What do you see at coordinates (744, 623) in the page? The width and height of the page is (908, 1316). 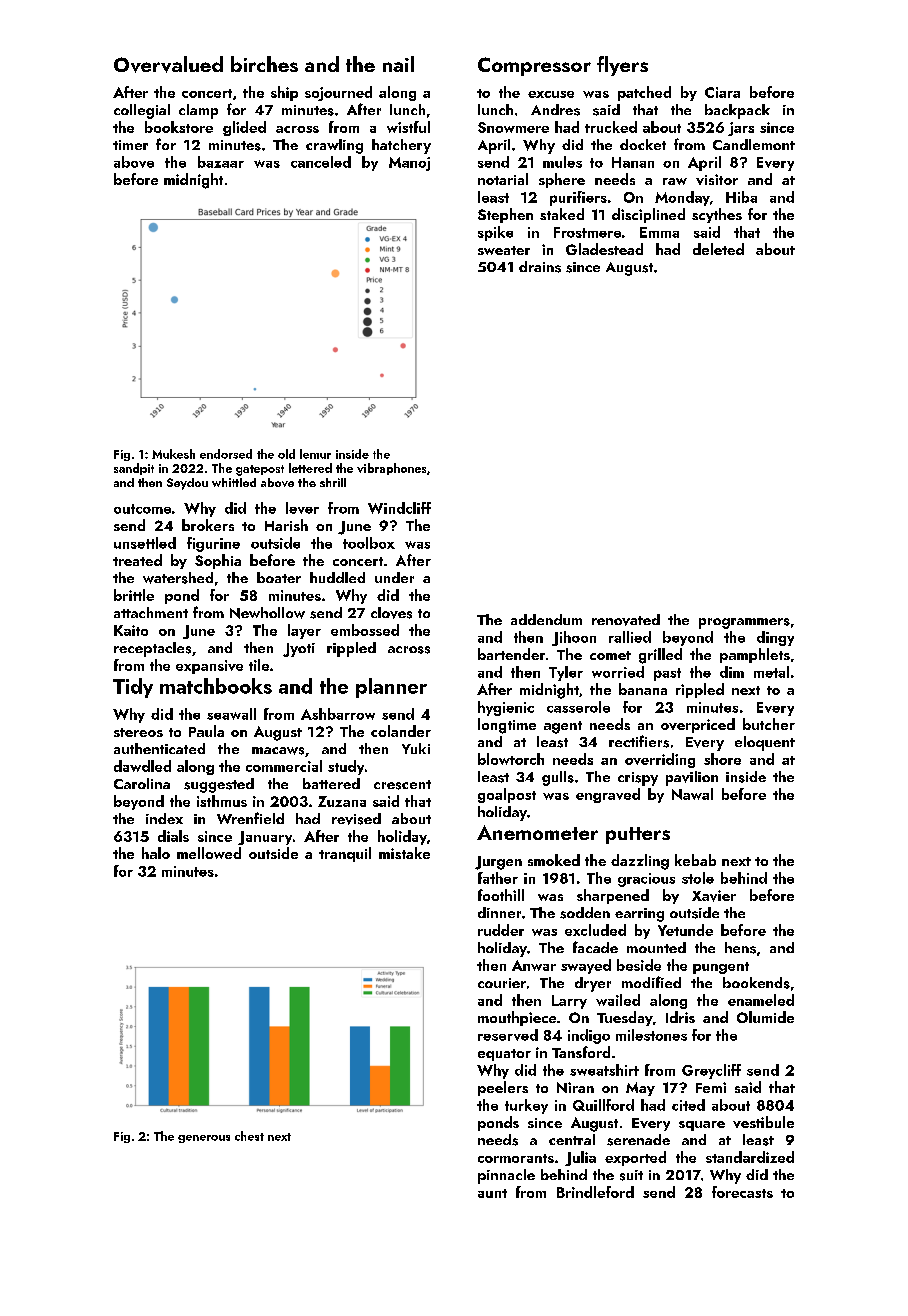 I see `programmers` at bounding box center [744, 623].
